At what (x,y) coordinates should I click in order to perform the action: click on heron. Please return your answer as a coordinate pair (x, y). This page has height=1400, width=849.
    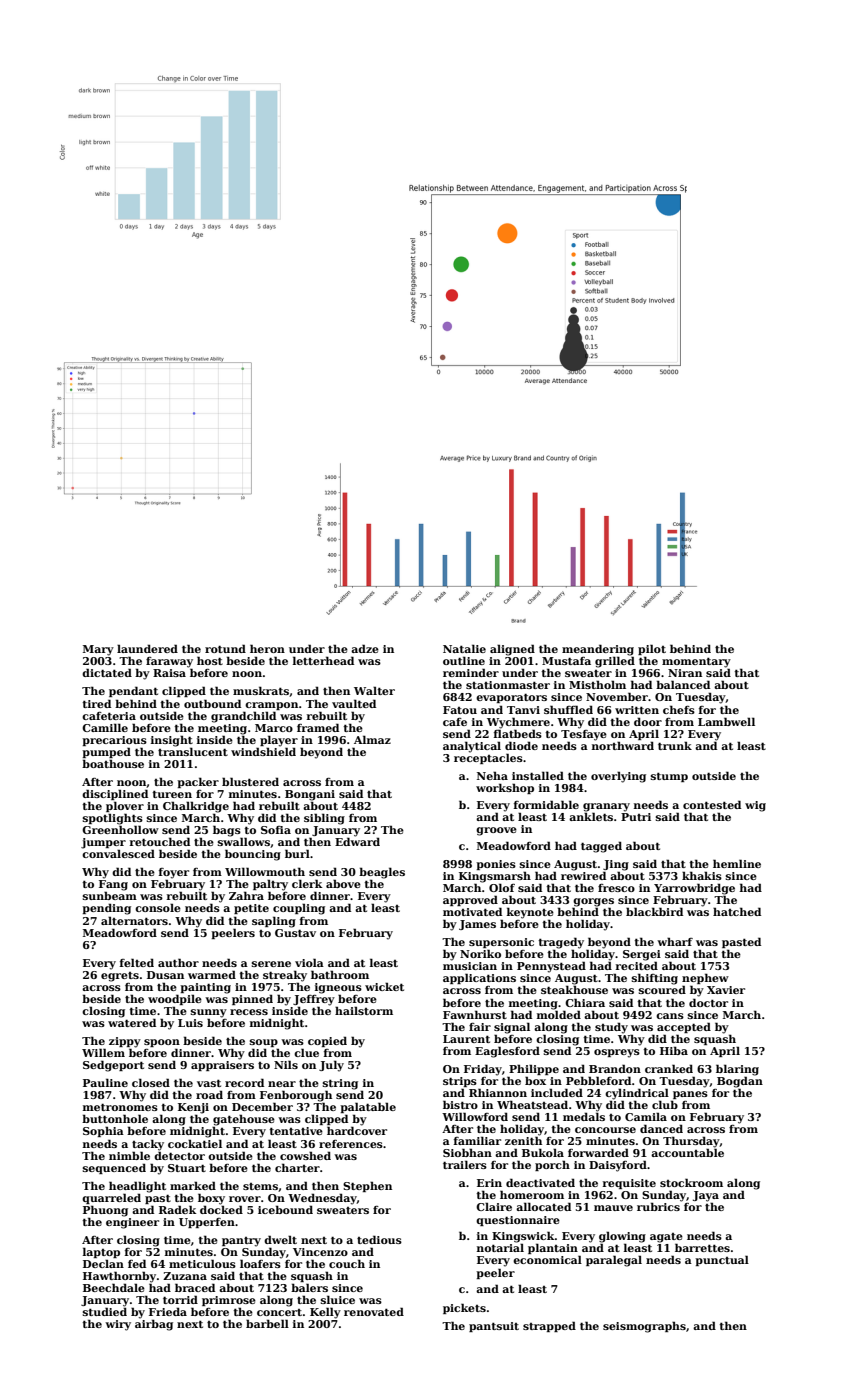
    Looking at the image, I should click on (267, 648).
